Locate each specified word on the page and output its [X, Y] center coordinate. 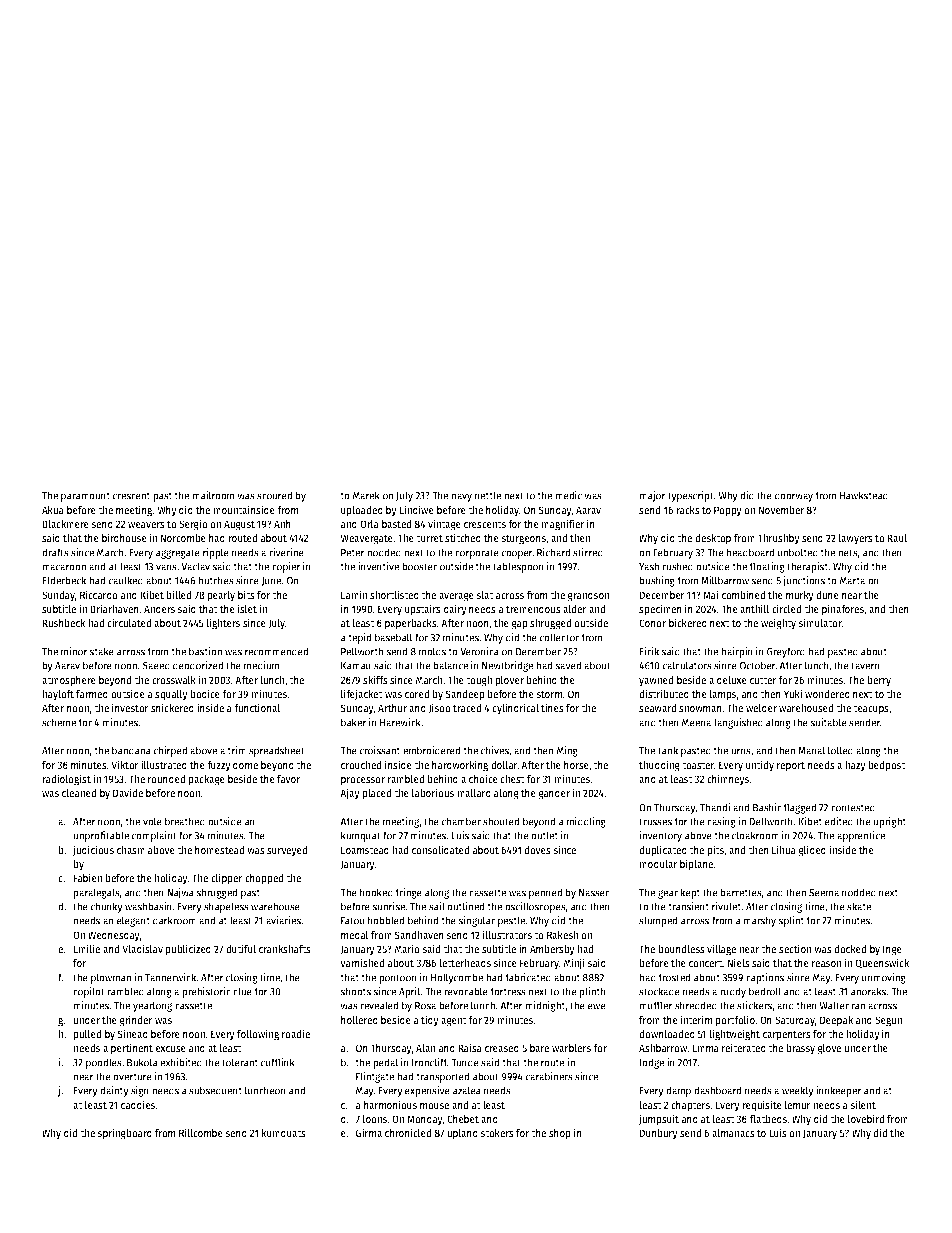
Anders [159, 609]
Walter [834, 1005]
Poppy [728, 511]
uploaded [362, 511]
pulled [87, 1035]
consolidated [440, 849]
